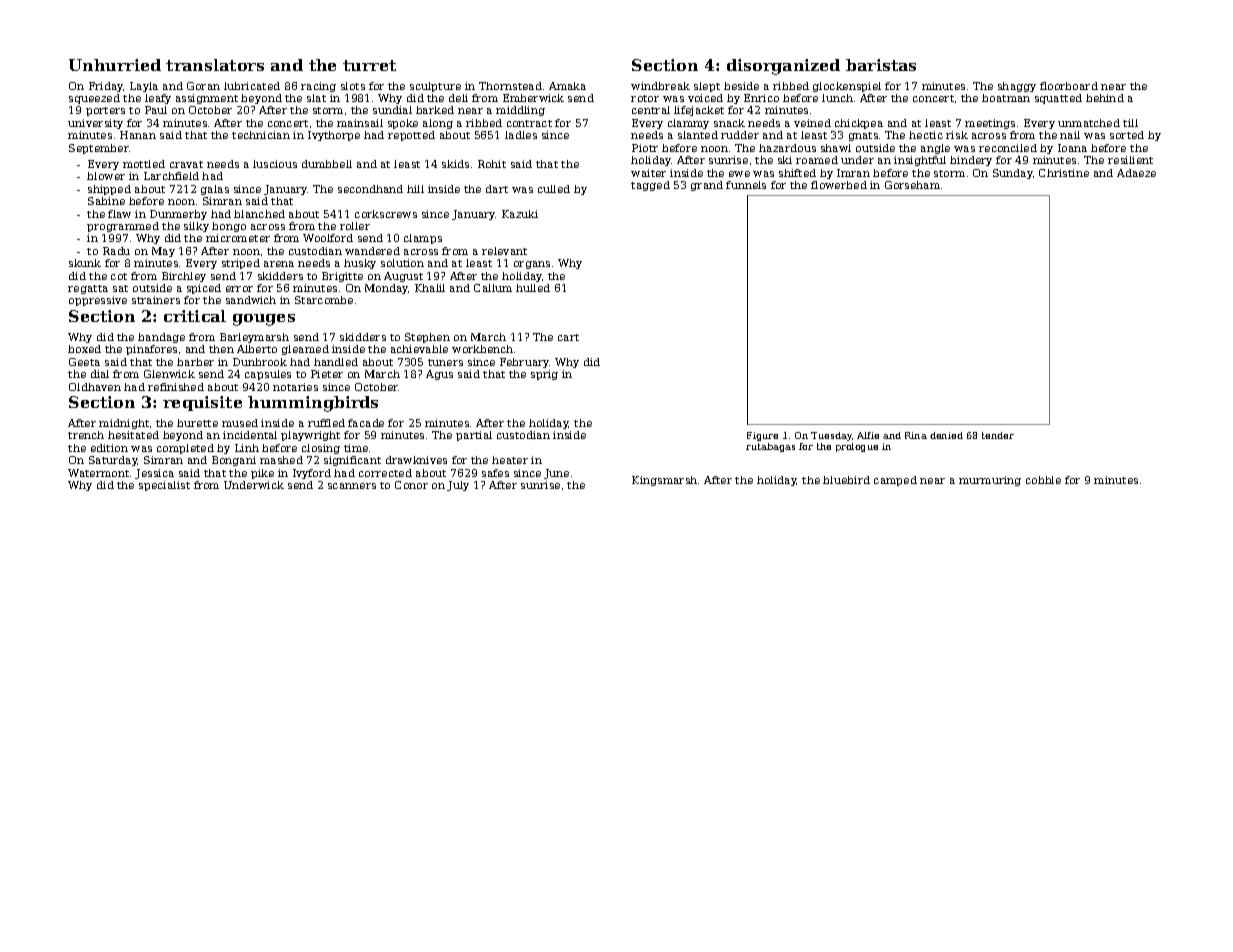  I want to click on scanners, so click(352, 486).
